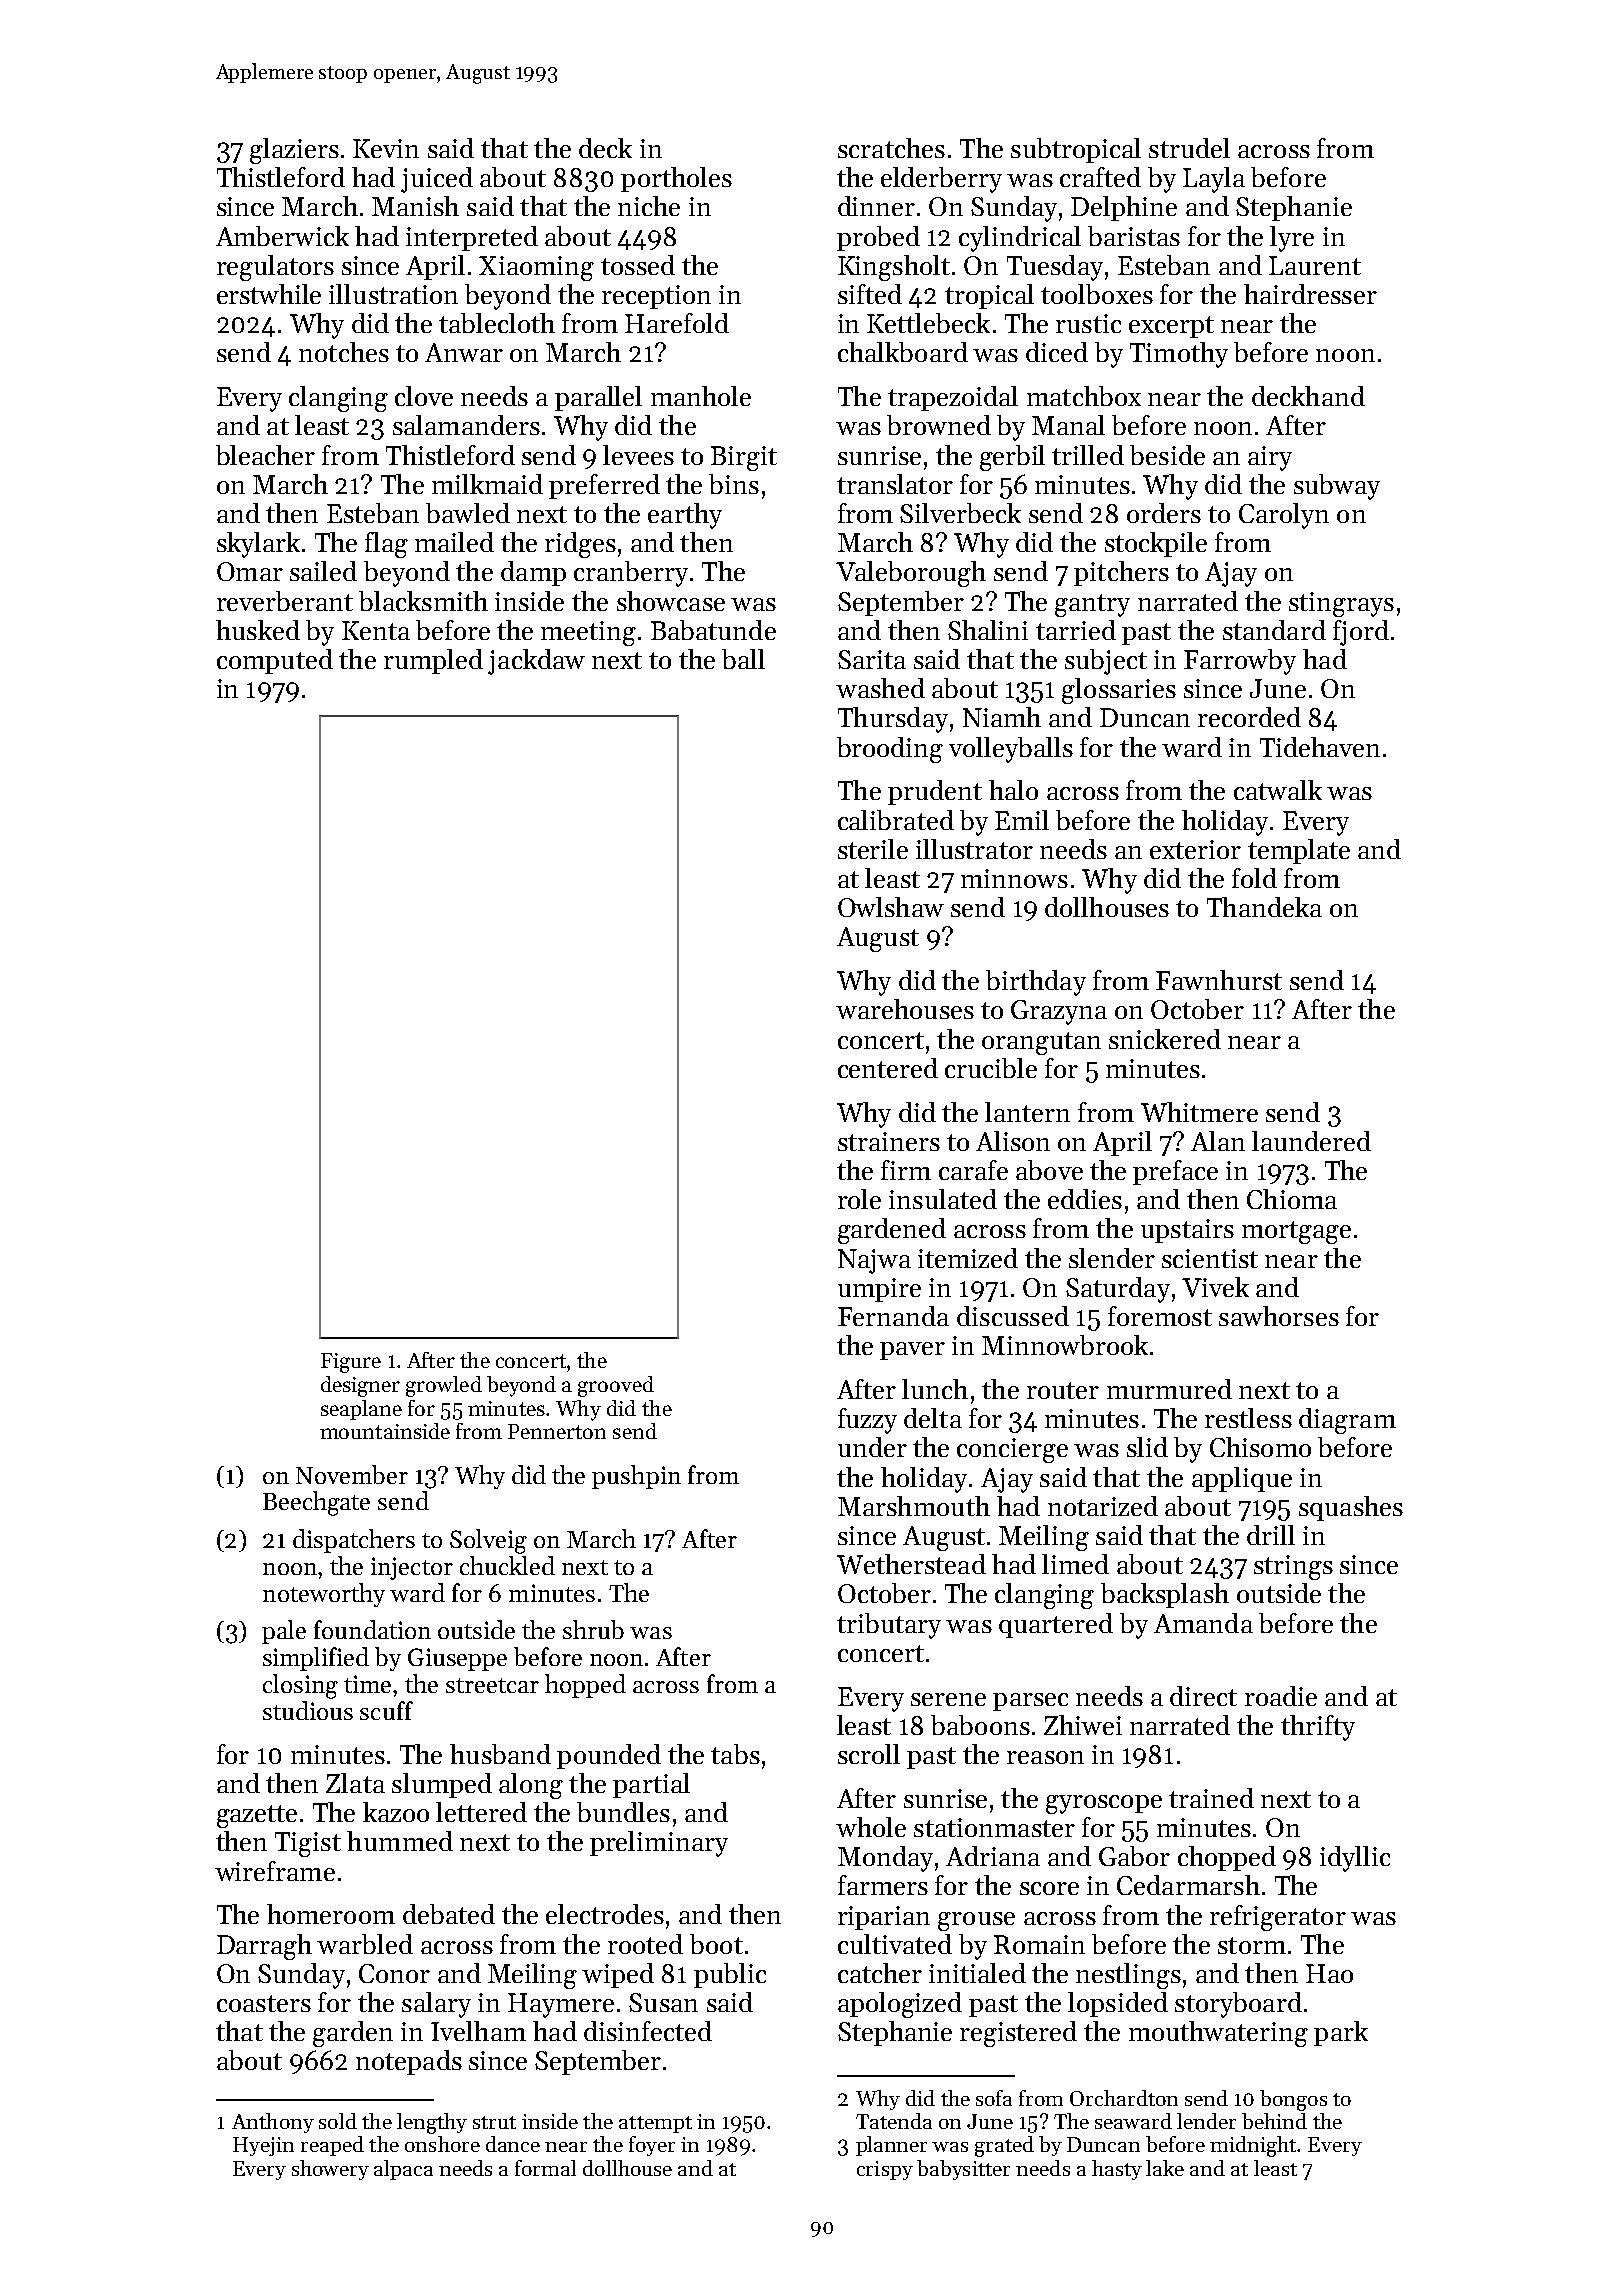  I want to click on Chioma, so click(1292, 1199).
